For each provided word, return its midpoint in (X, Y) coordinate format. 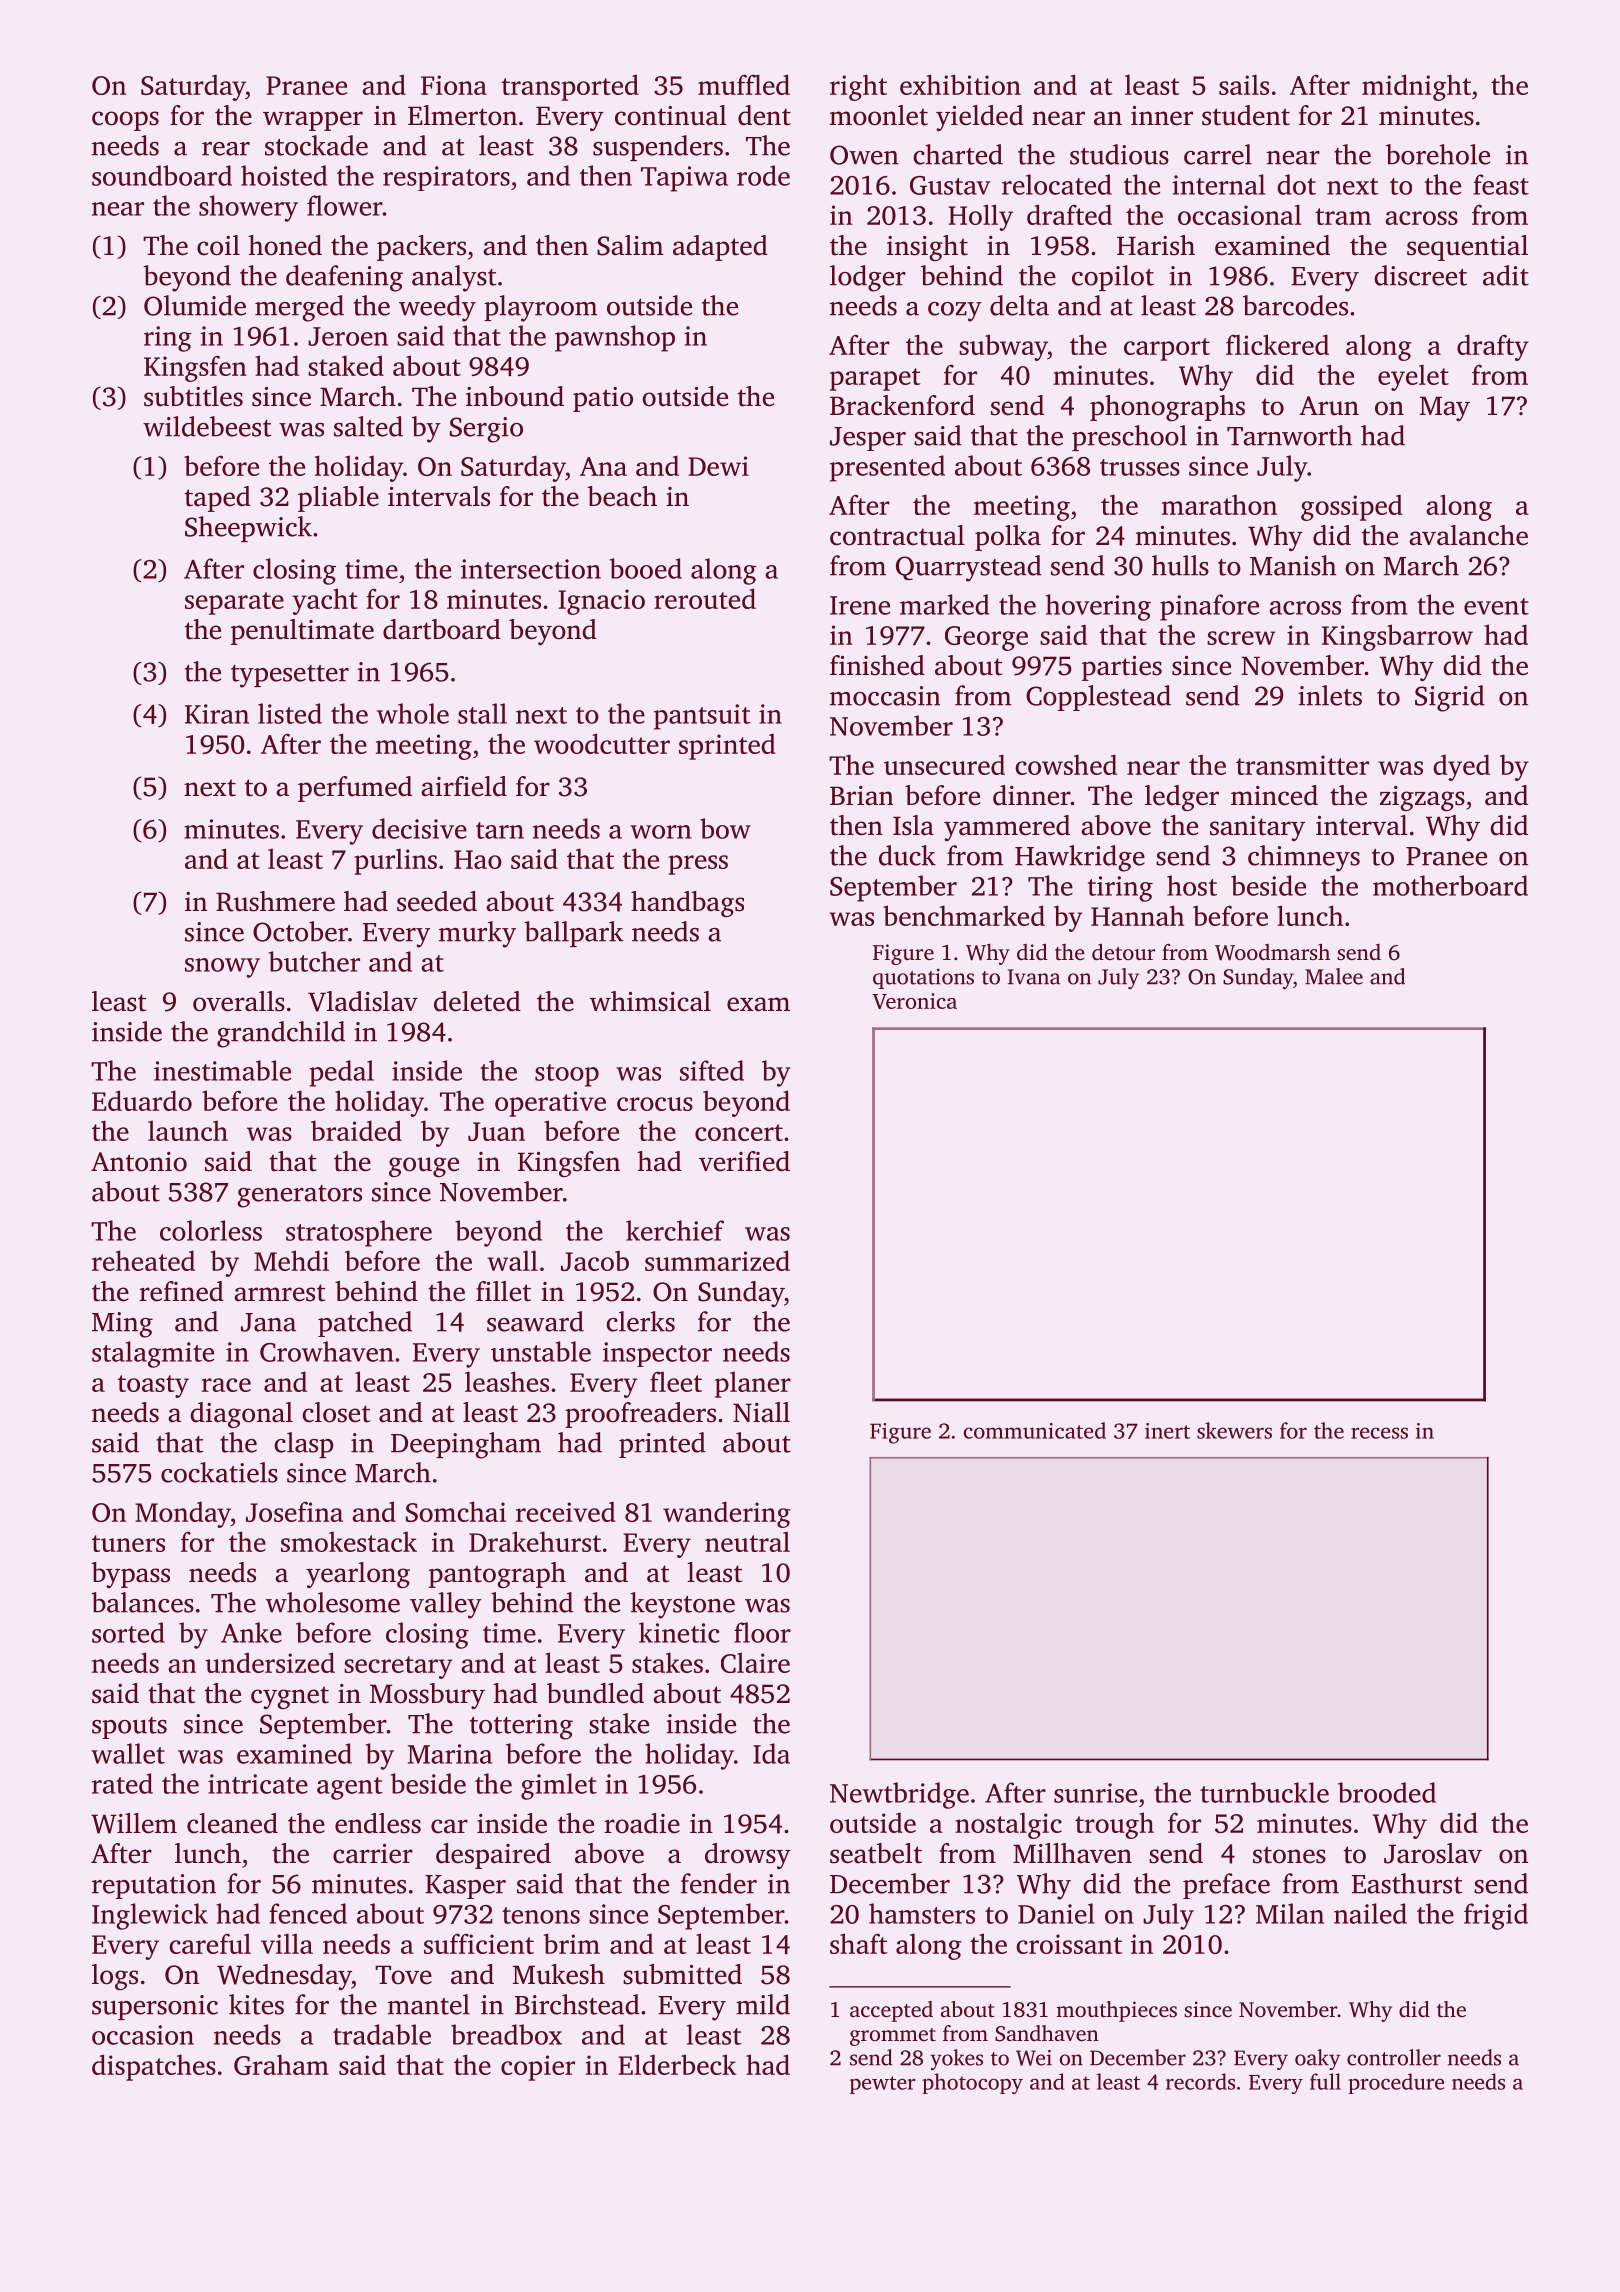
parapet (875, 379)
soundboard (162, 175)
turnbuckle (1264, 1792)
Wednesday (284, 1977)
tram (1343, 216)
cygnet (290, 1697)
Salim (630, 245)
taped (218, 499)
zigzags (1422, 798)
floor (762, 1632)
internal (1218, 184)
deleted (477, 1001)
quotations (923, 978)
